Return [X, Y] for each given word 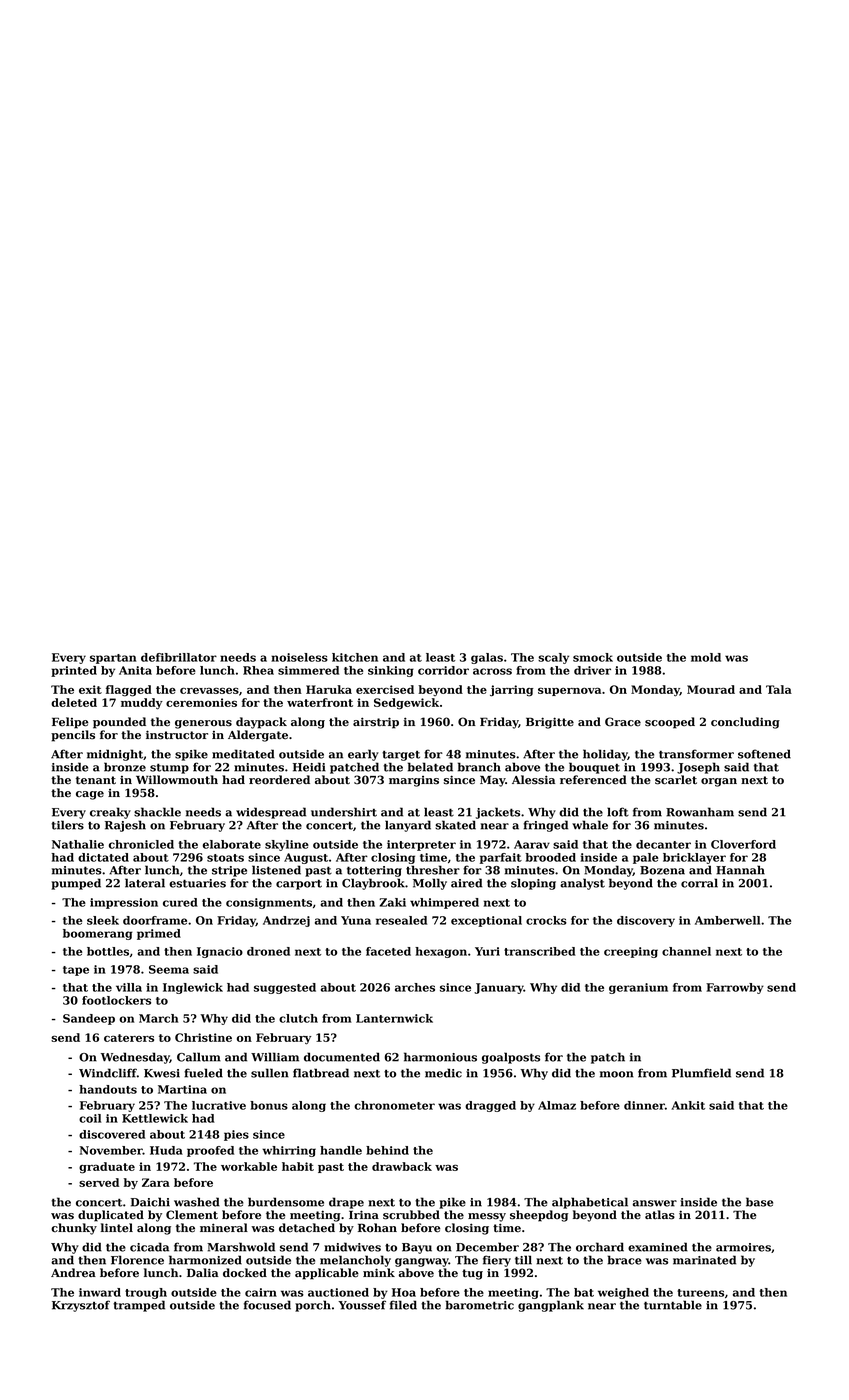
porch [313, 1306]
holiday [605, 755]
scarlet [676, 780]
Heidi [309, 767]
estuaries [197, 883]
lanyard [408, 826]
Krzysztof [81, 1306]
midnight [115, 755]
